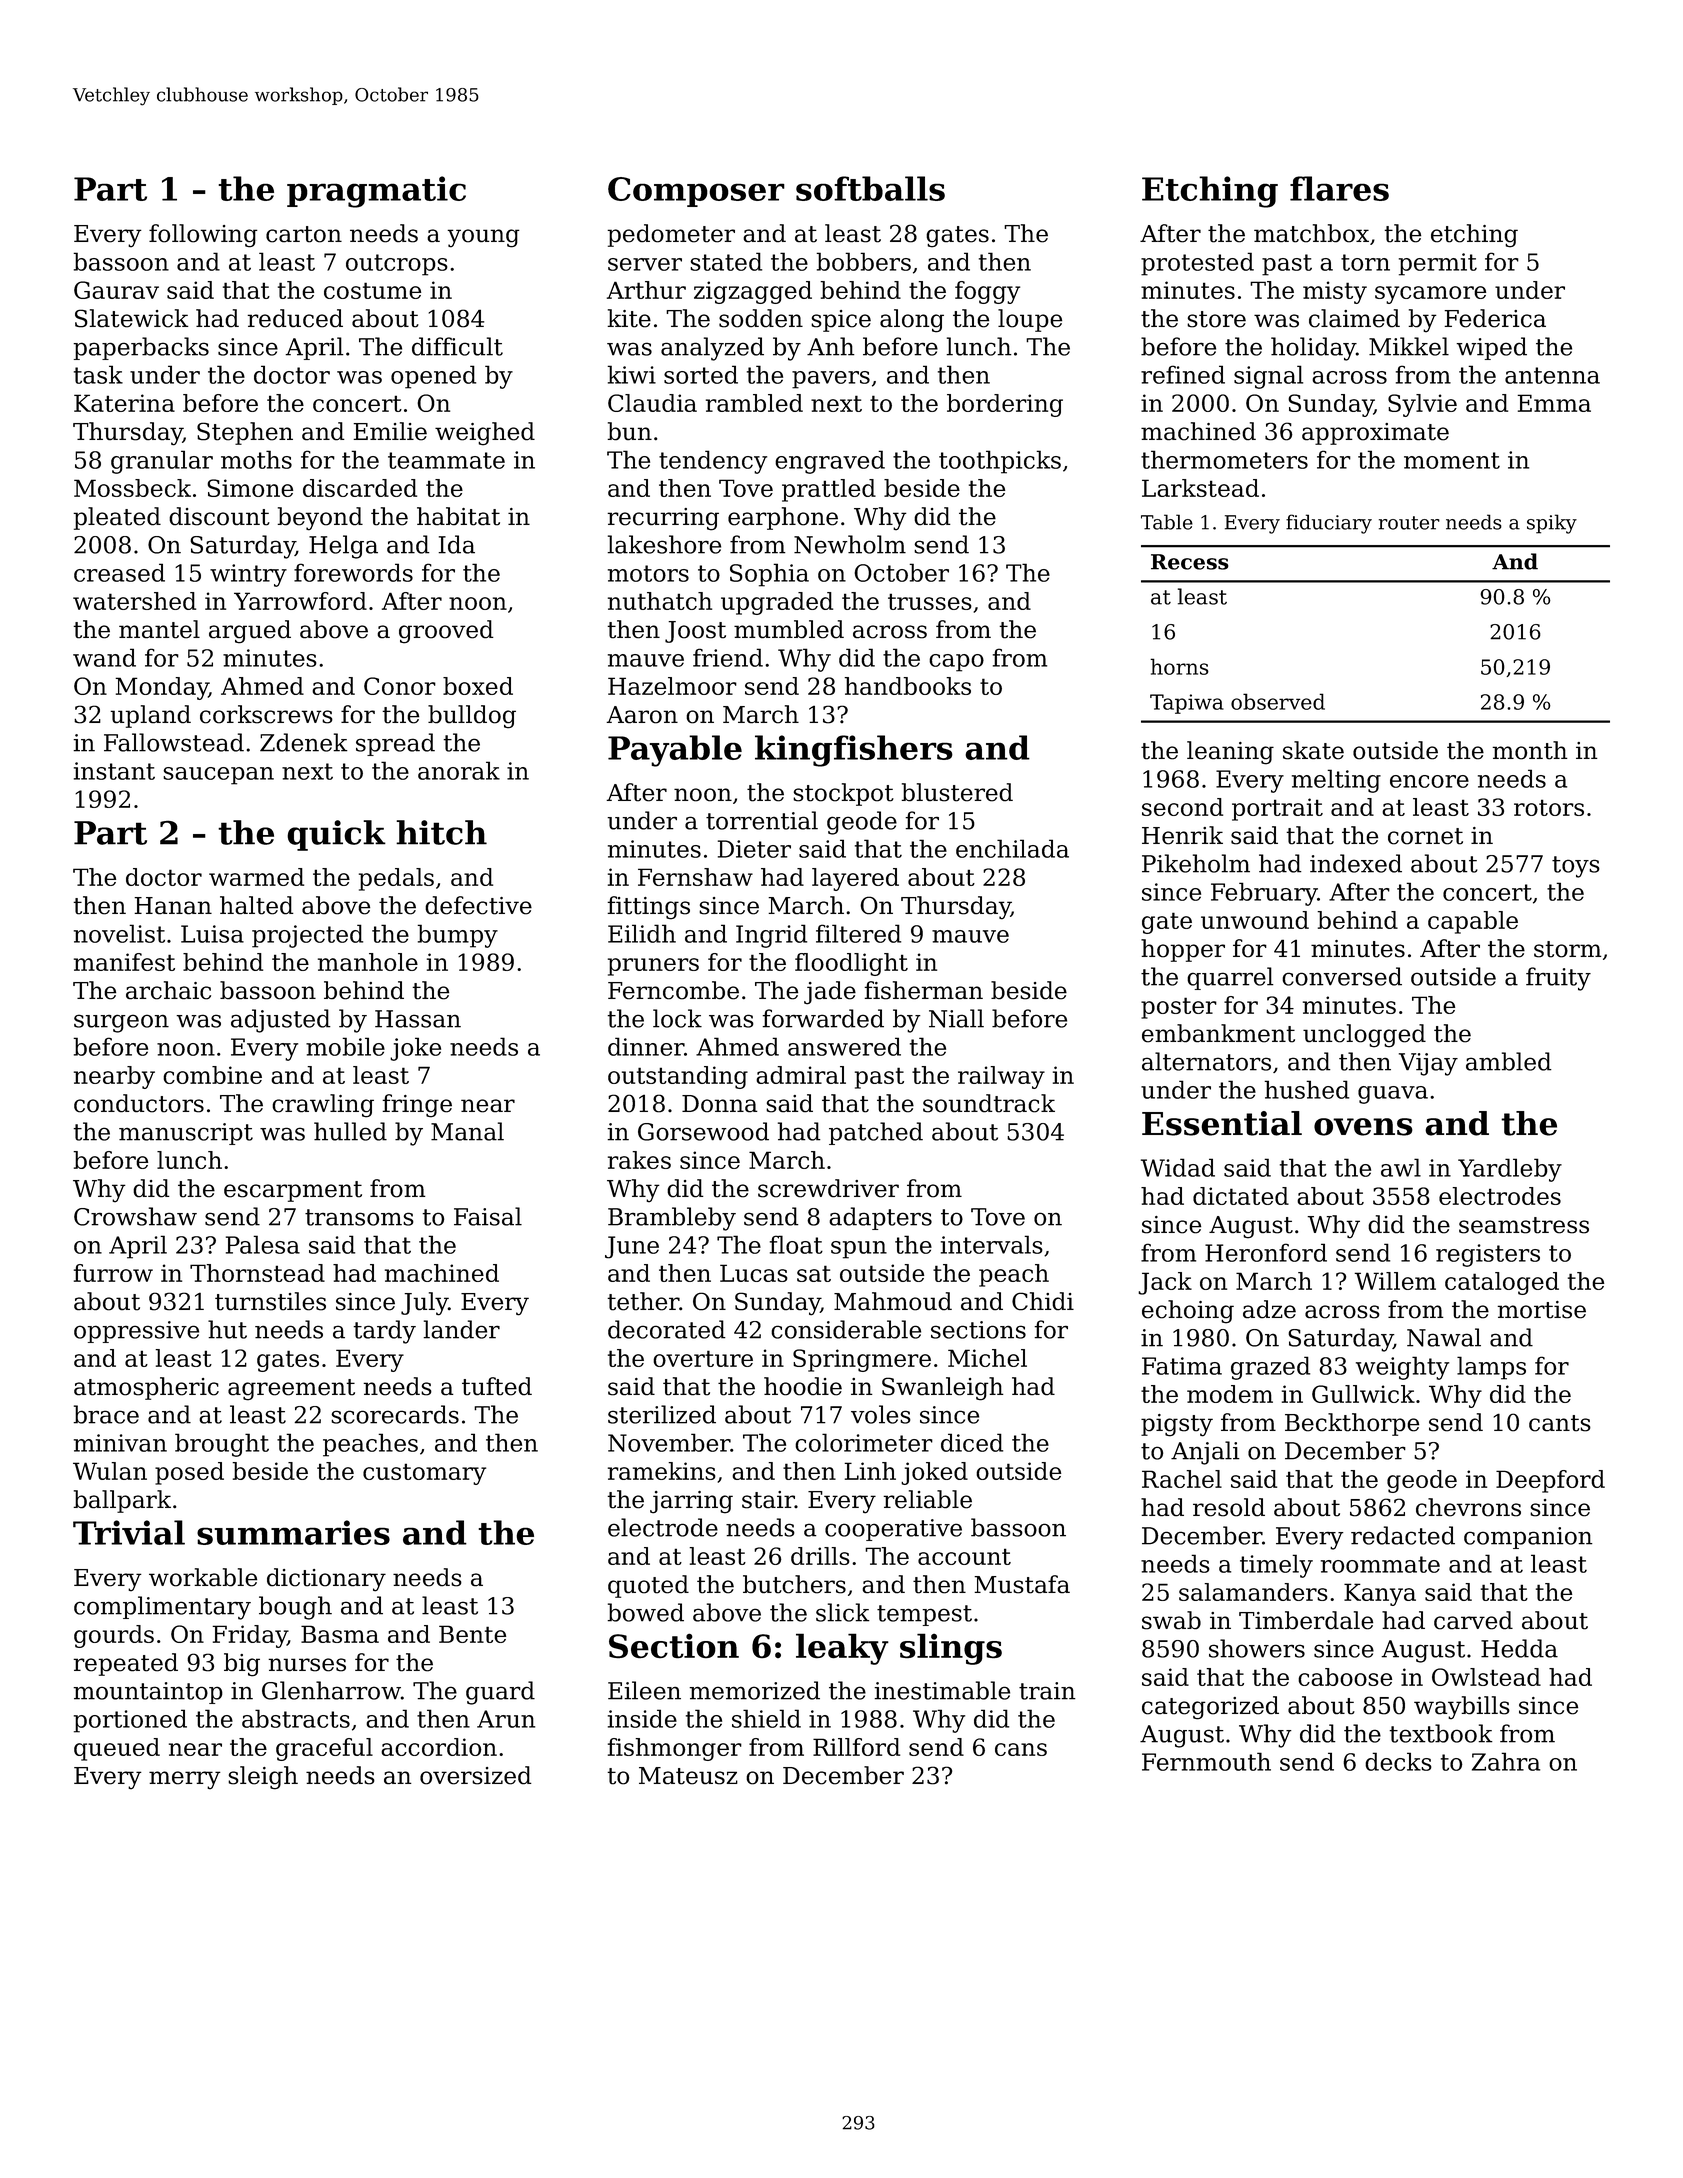  I want to click on permit, so click(1438, 264).
